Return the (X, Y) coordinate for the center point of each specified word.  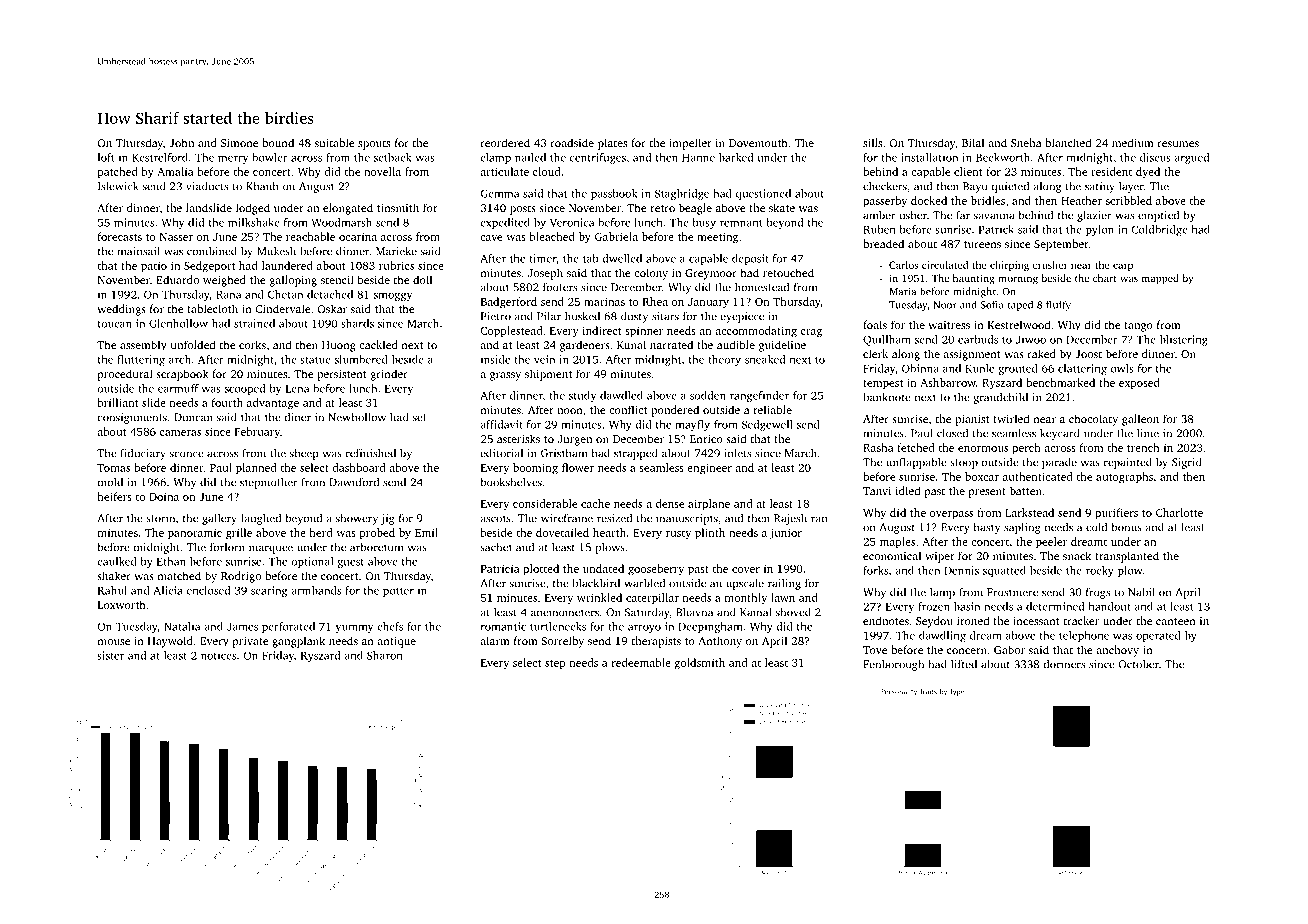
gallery (219, 519)
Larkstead (1029, 512)
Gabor (1009, 649)
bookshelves (511, 482)
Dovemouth (758, 142)
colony (651, 274)
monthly (746, 599)
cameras (180, 433)
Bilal (973, 142)
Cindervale (283, 308)
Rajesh (790, 519)
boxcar (982, 476)
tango (1138, 327)
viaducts (207, 186)
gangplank (298, 642)
